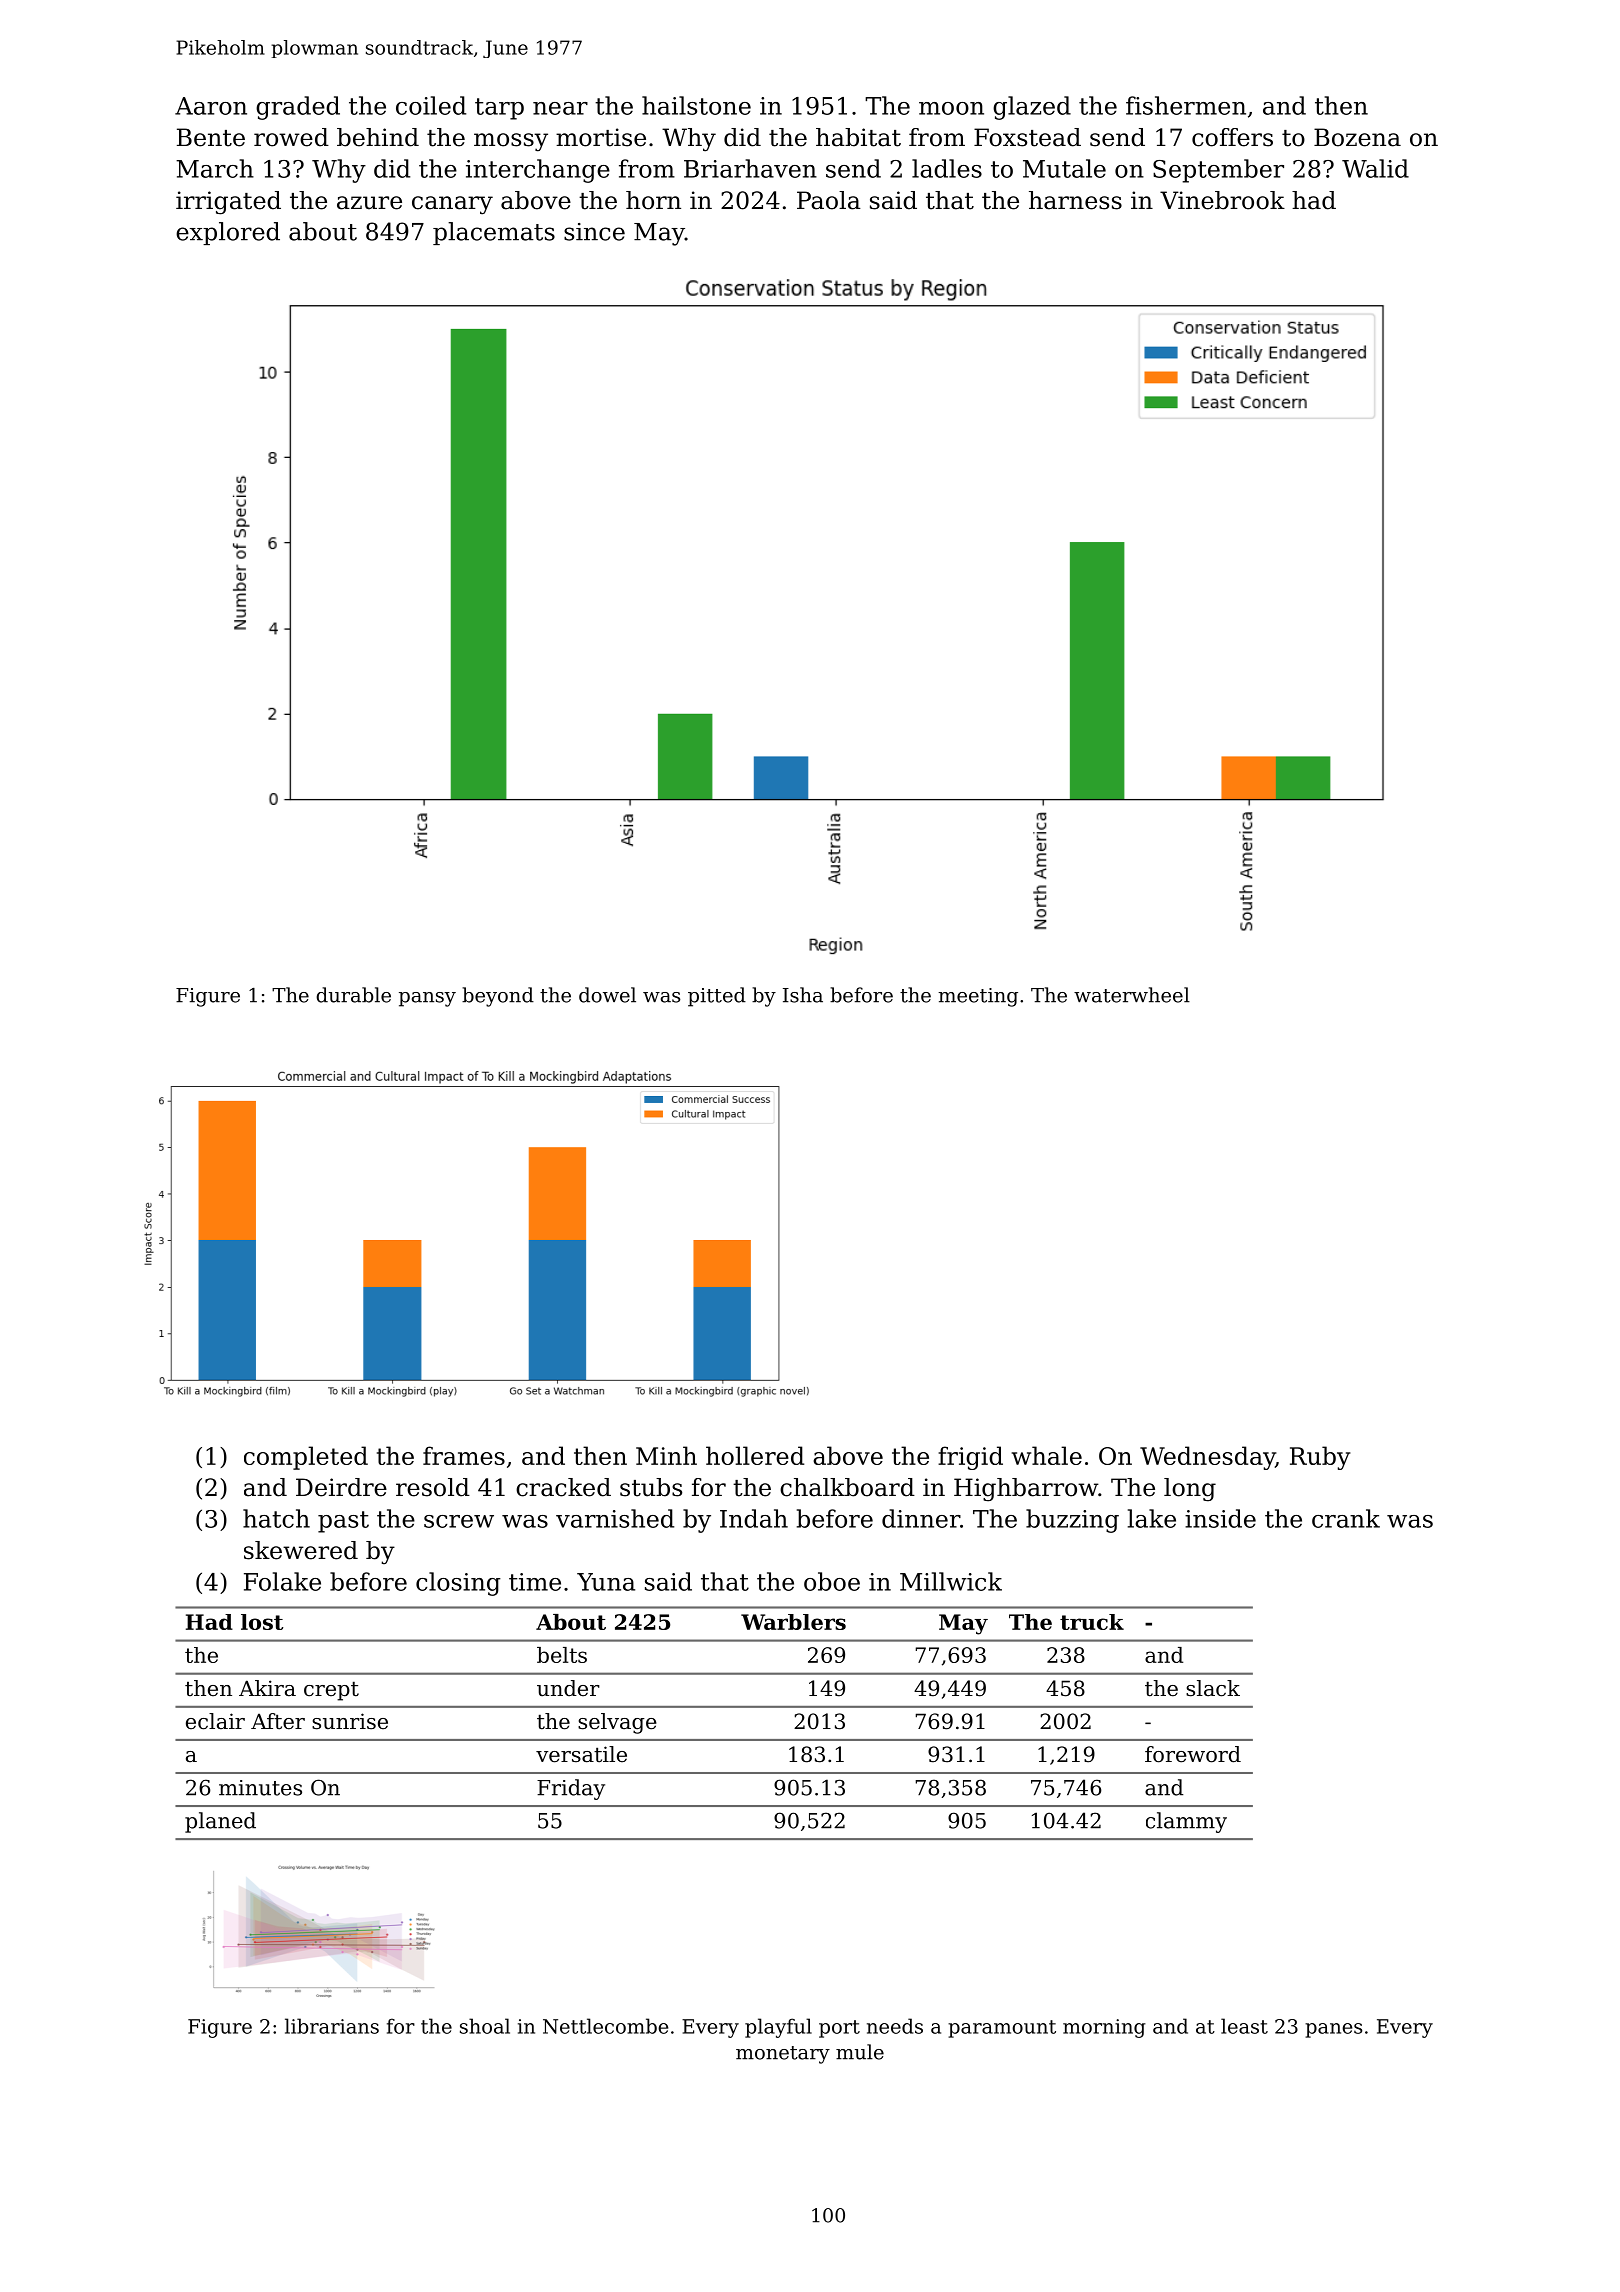 The width and height of the image is (1620, 2292). I want to click on Mutale, so click(1064, 168).
